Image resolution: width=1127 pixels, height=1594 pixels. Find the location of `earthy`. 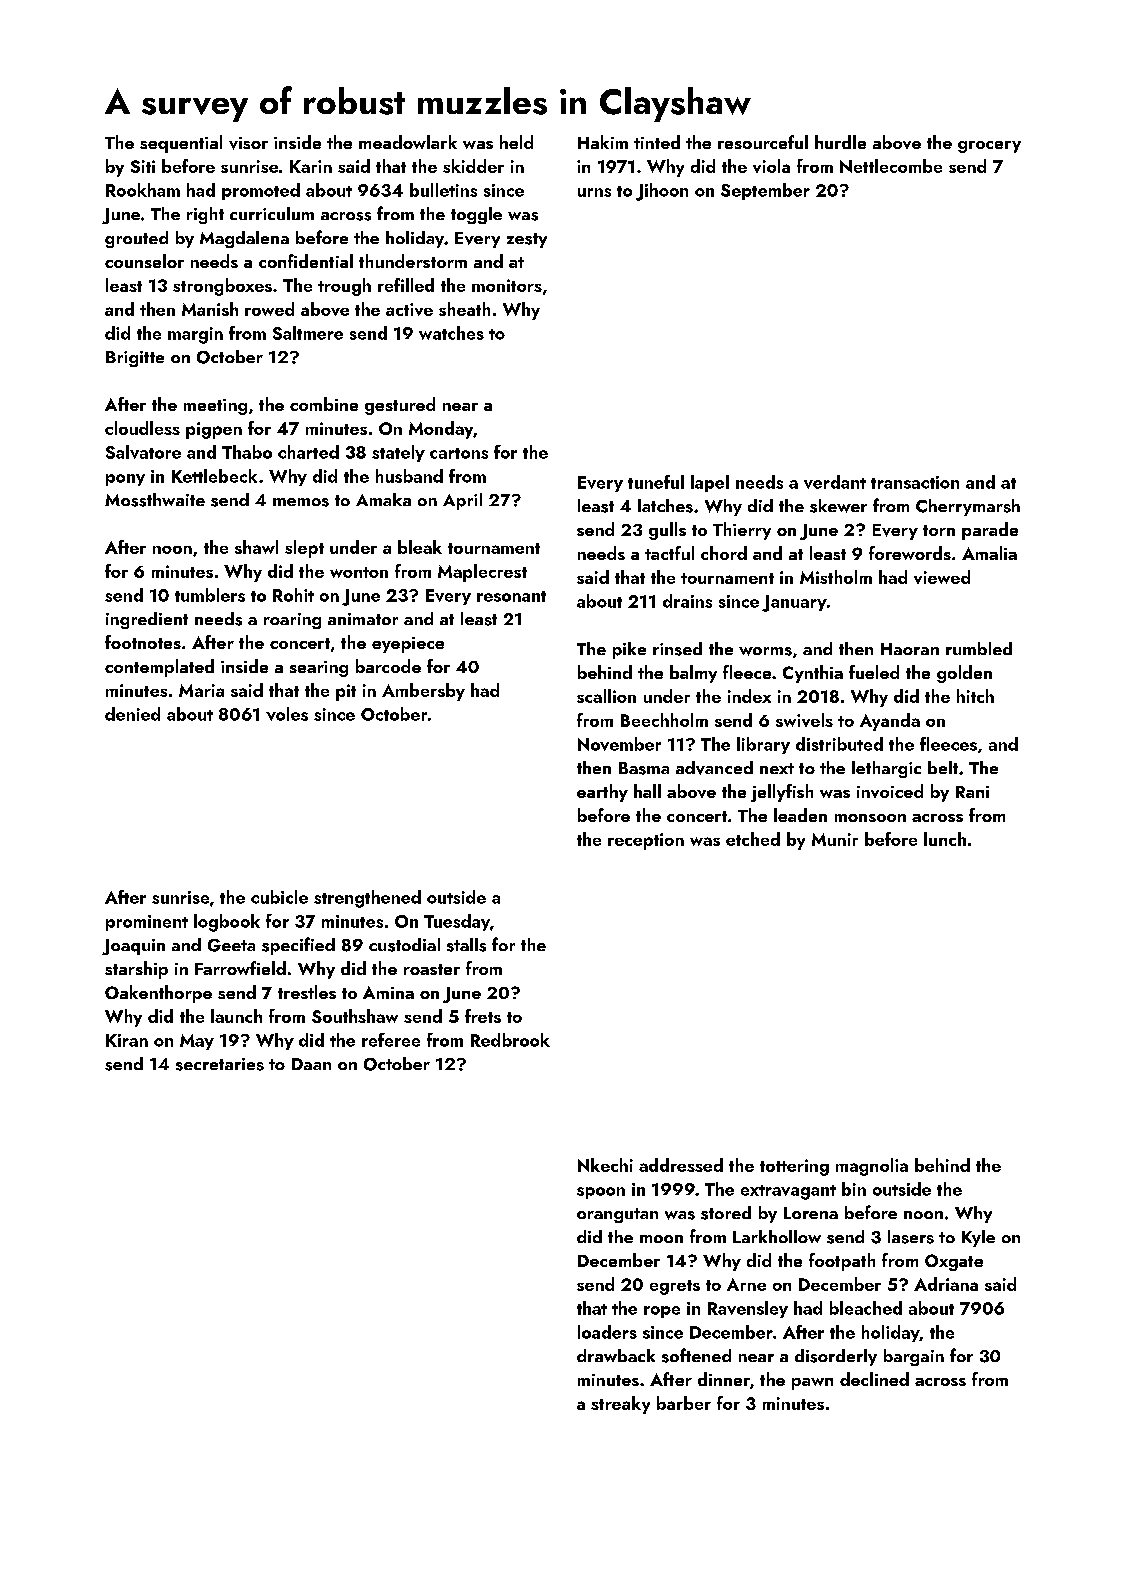

earthy is located at coordinates (602, 793).
